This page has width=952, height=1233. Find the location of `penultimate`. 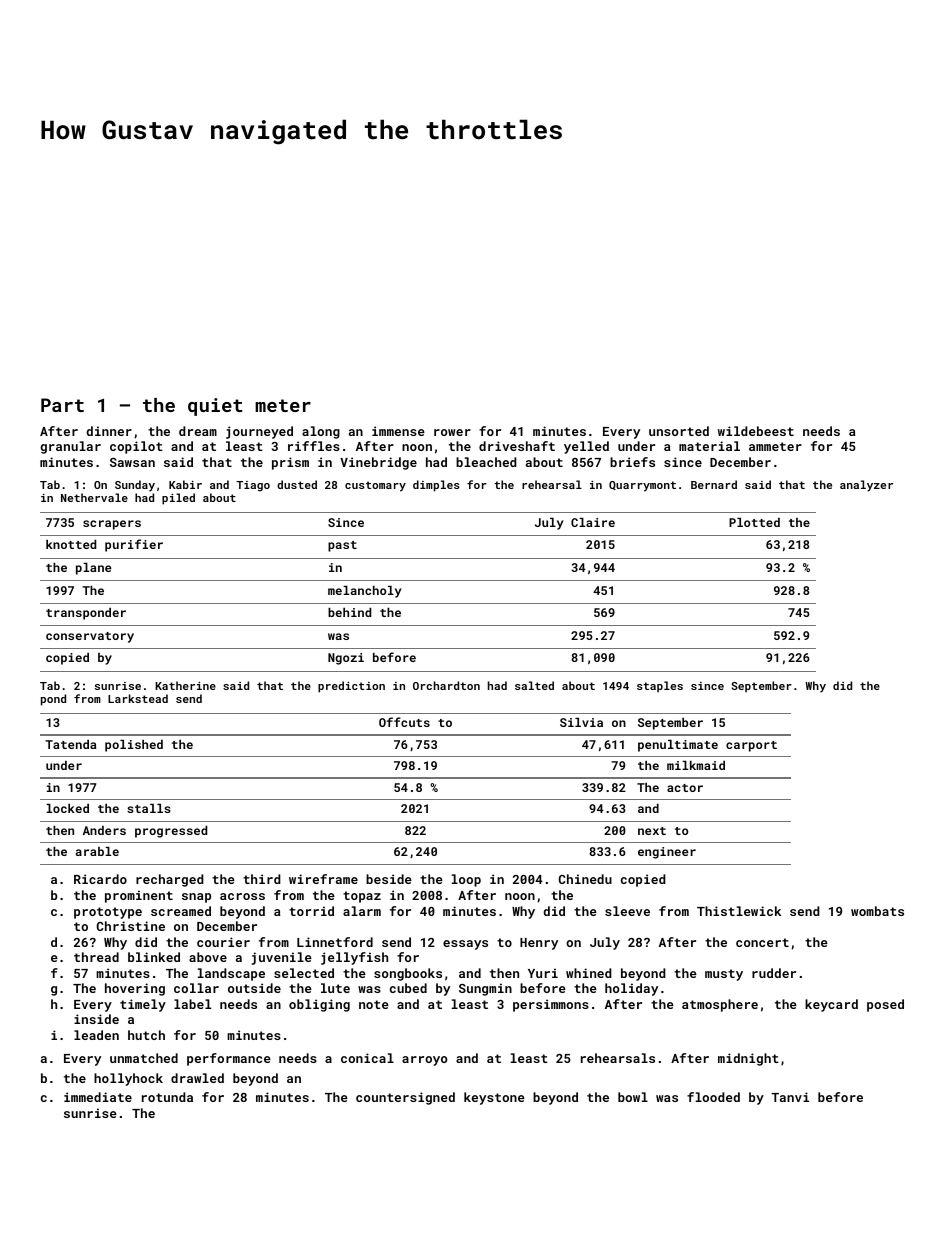

penultimate is located at coordinates (678, 746).
